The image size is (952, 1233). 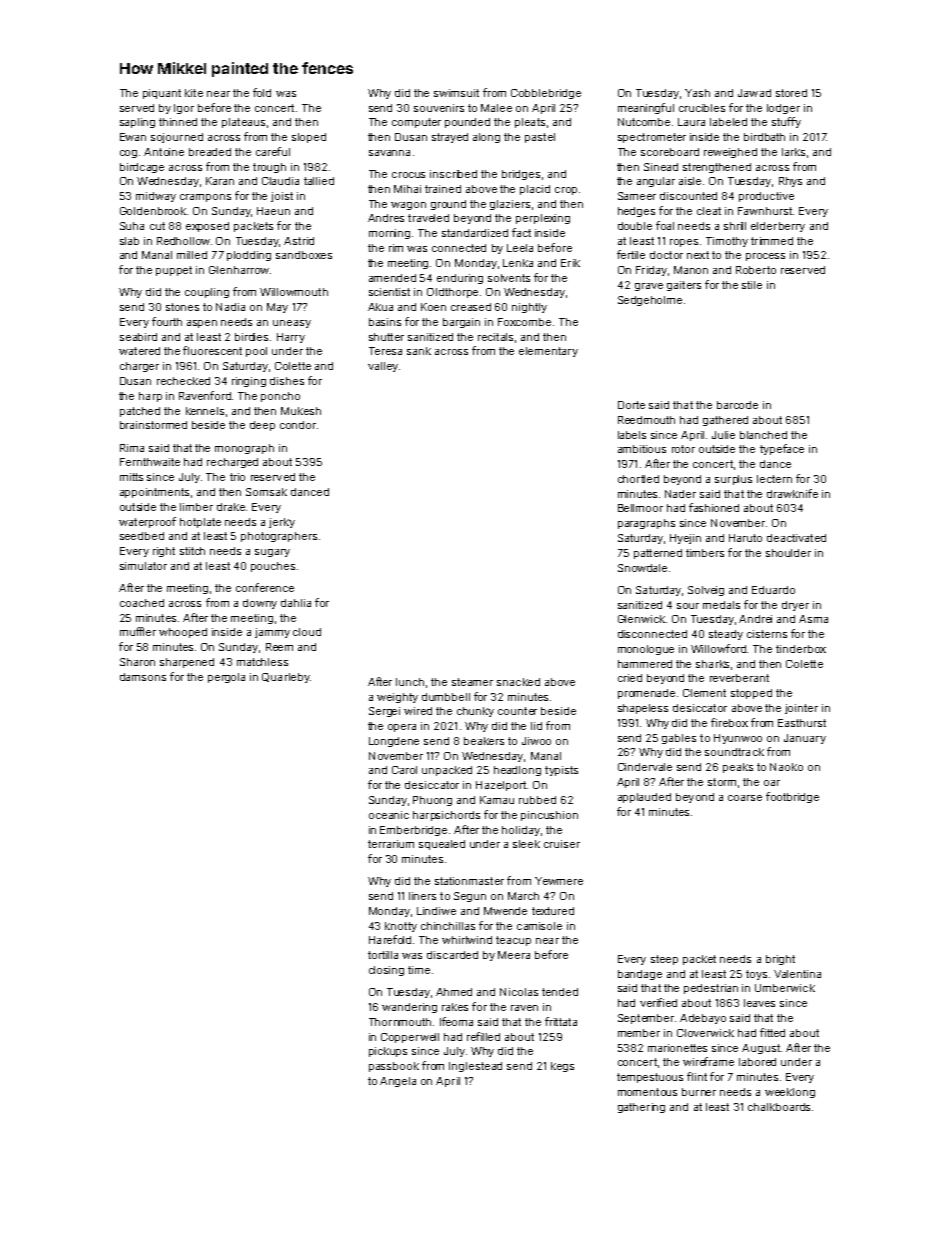 I want to click on sloped, so click(x=309, y=138).
